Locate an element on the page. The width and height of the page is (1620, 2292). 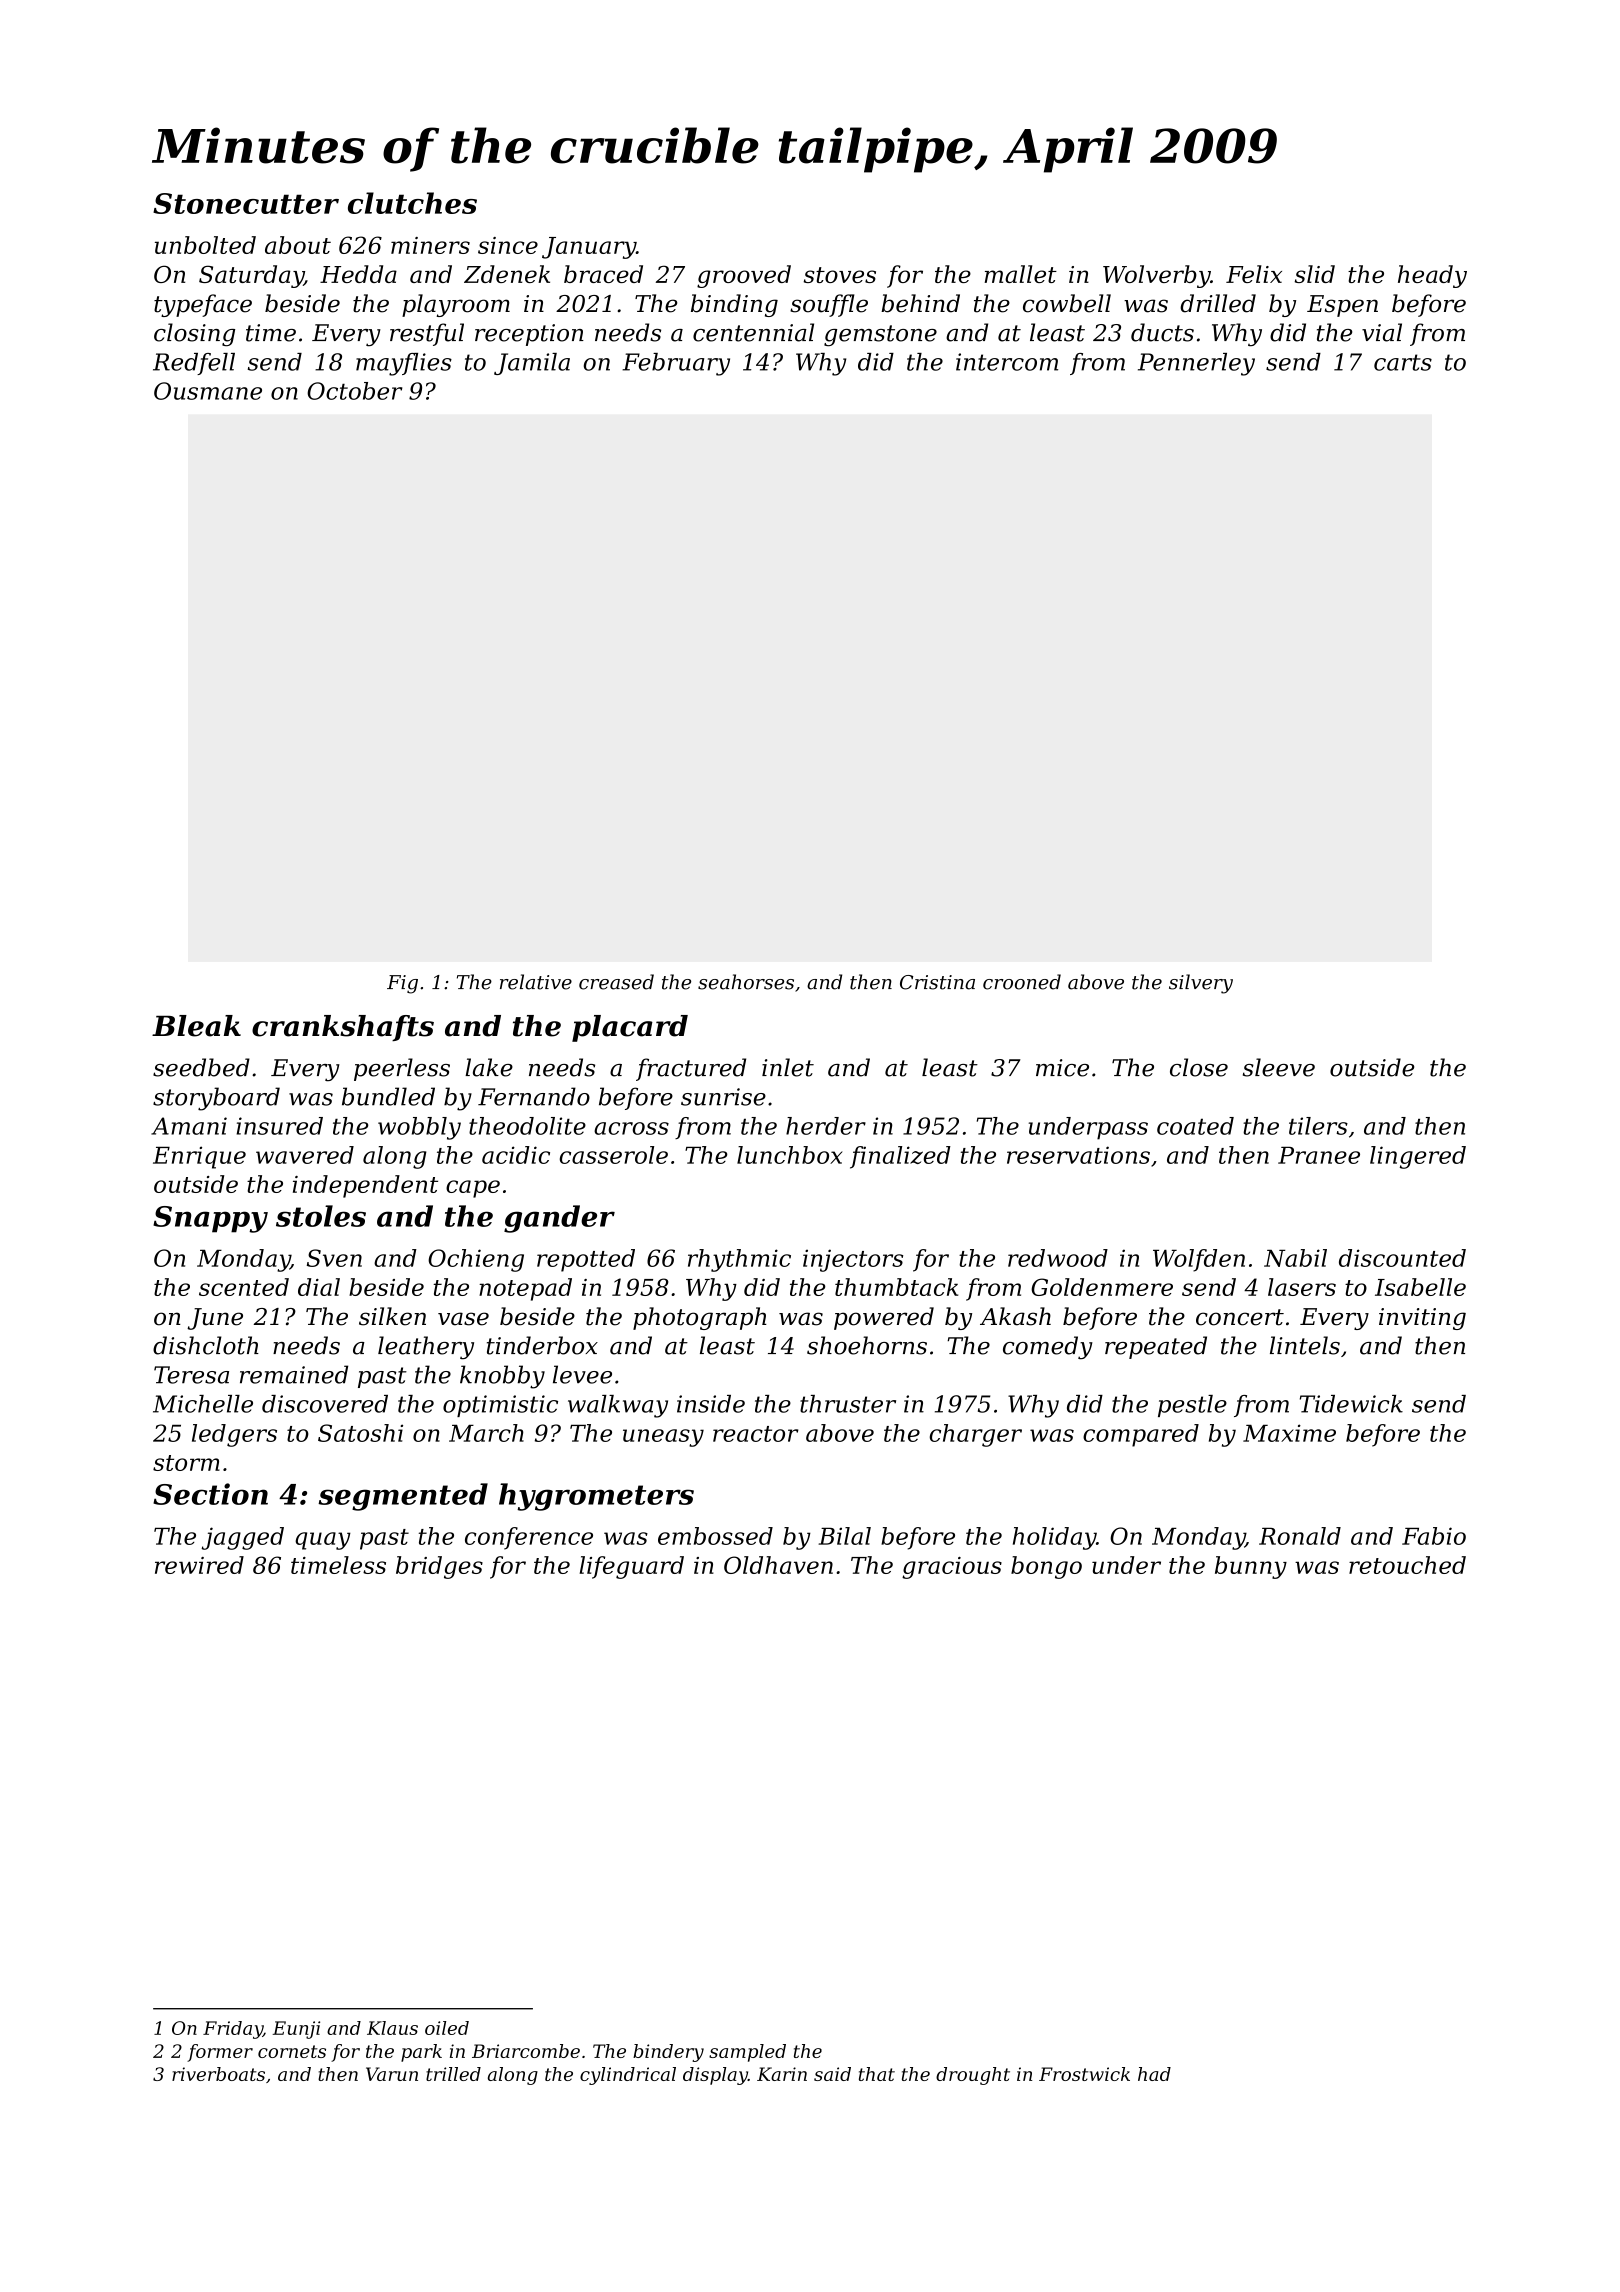
gemstone is located at coordinates (880, 336).
